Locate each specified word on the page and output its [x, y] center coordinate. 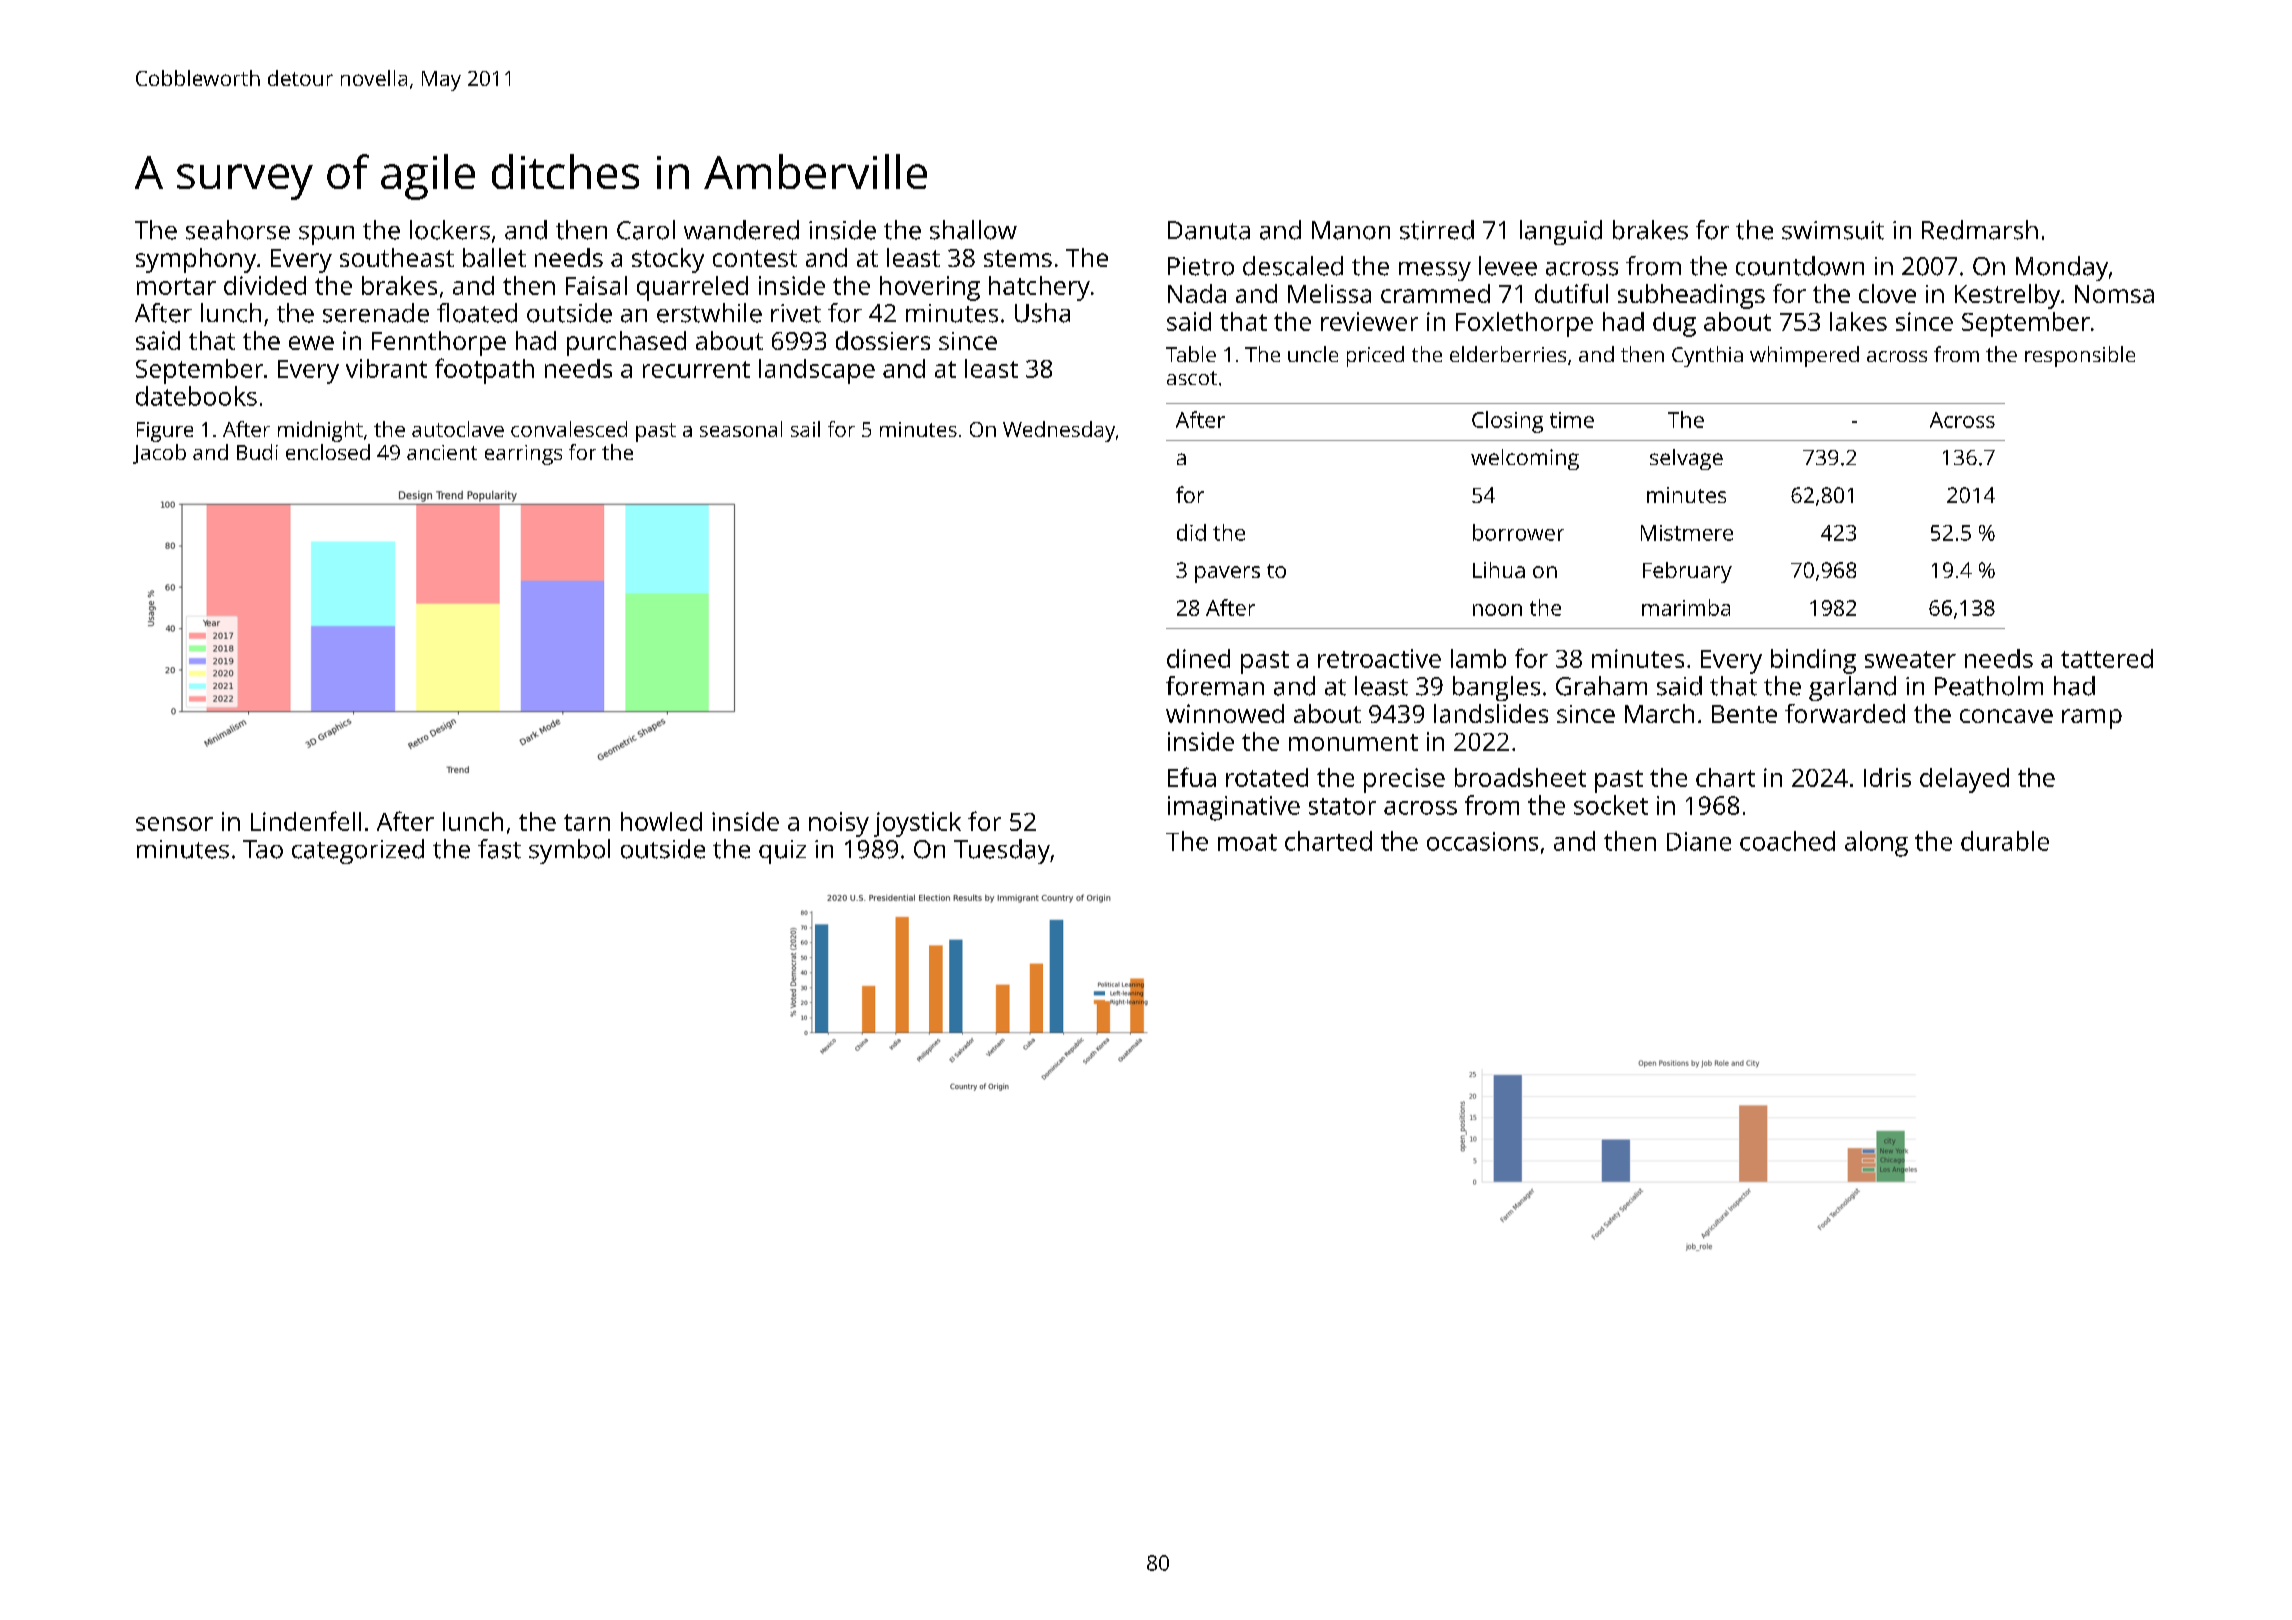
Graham [1601, 686]
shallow [973, 230]
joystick [917, 824]
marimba [1686, 607]
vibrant [386, 368]
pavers [1227, 574]
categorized [358, 851]
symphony [196, 260]
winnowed [1225, 713]
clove [1887, 293]
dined [1198, 658]
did [1191, 532]
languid [1561, 232]
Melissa [1329, 293]
